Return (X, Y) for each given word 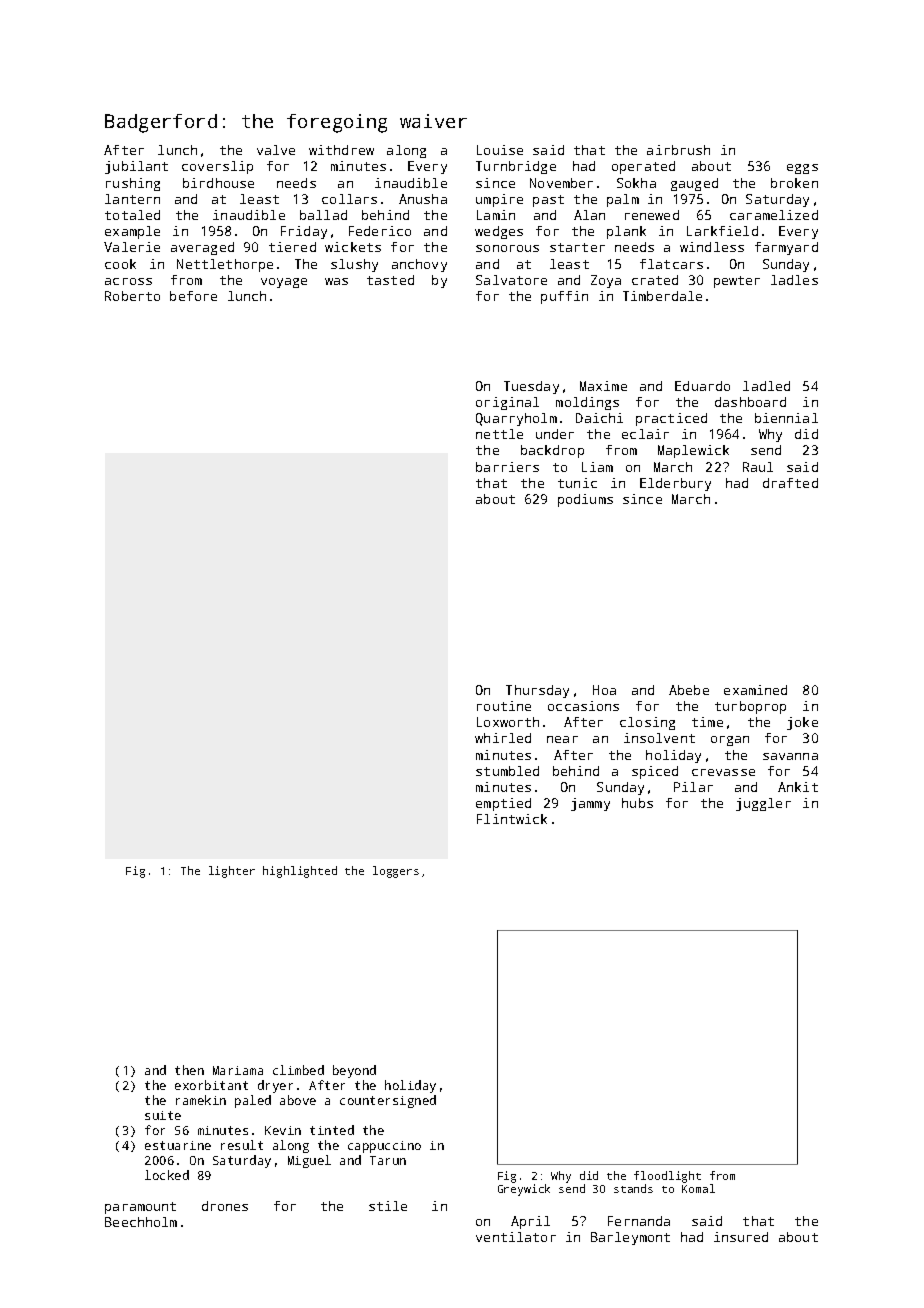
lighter (232, 872)
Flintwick (512, 819)
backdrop (552, 451)
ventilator (516, 1237)
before (193, 296)
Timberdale (662, 296)
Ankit (798, 787)
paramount (140, 1208)
